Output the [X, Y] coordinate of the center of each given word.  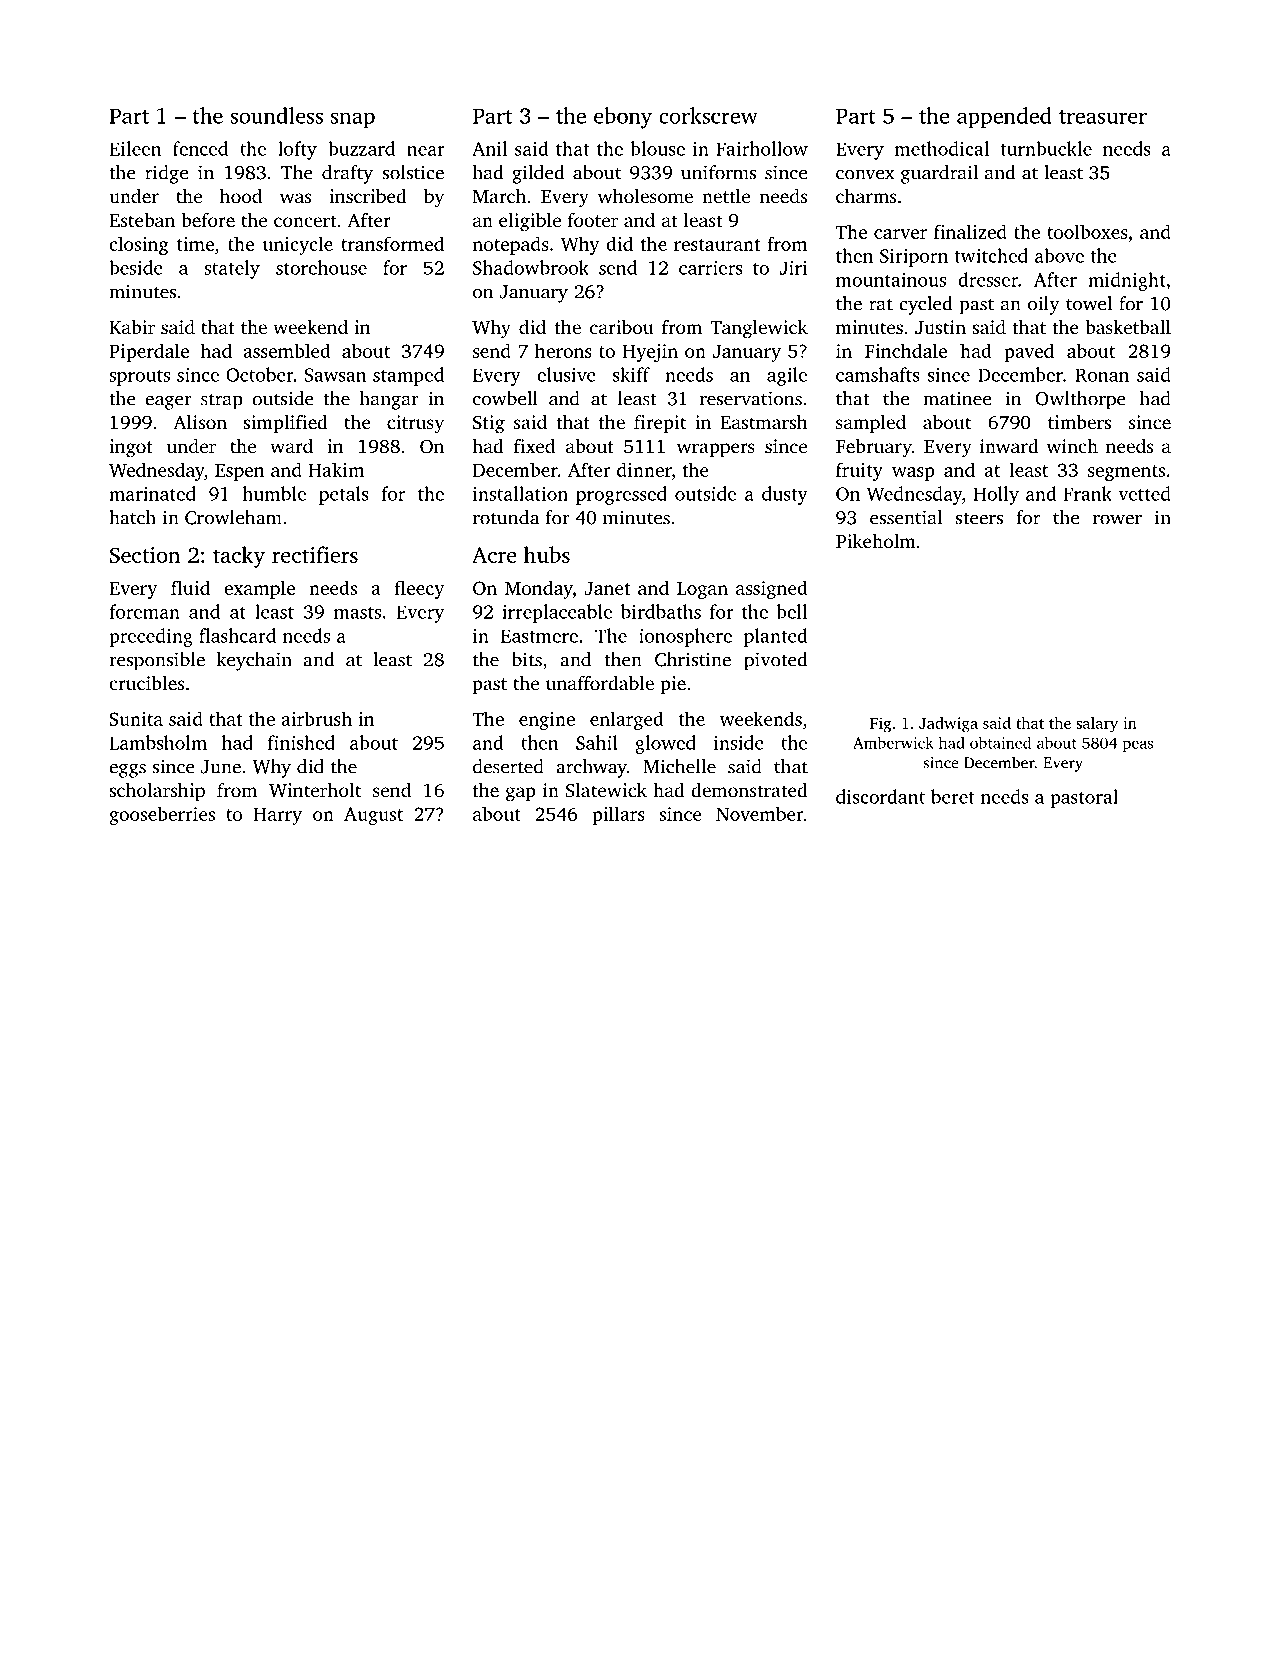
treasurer [1103, 117]
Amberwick [893, 743]
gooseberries [162, 815]
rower [1117, 519]
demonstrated [749, 790]
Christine [693, 659]
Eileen [135, 148]
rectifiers [315, 554]
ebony [623, 118]
